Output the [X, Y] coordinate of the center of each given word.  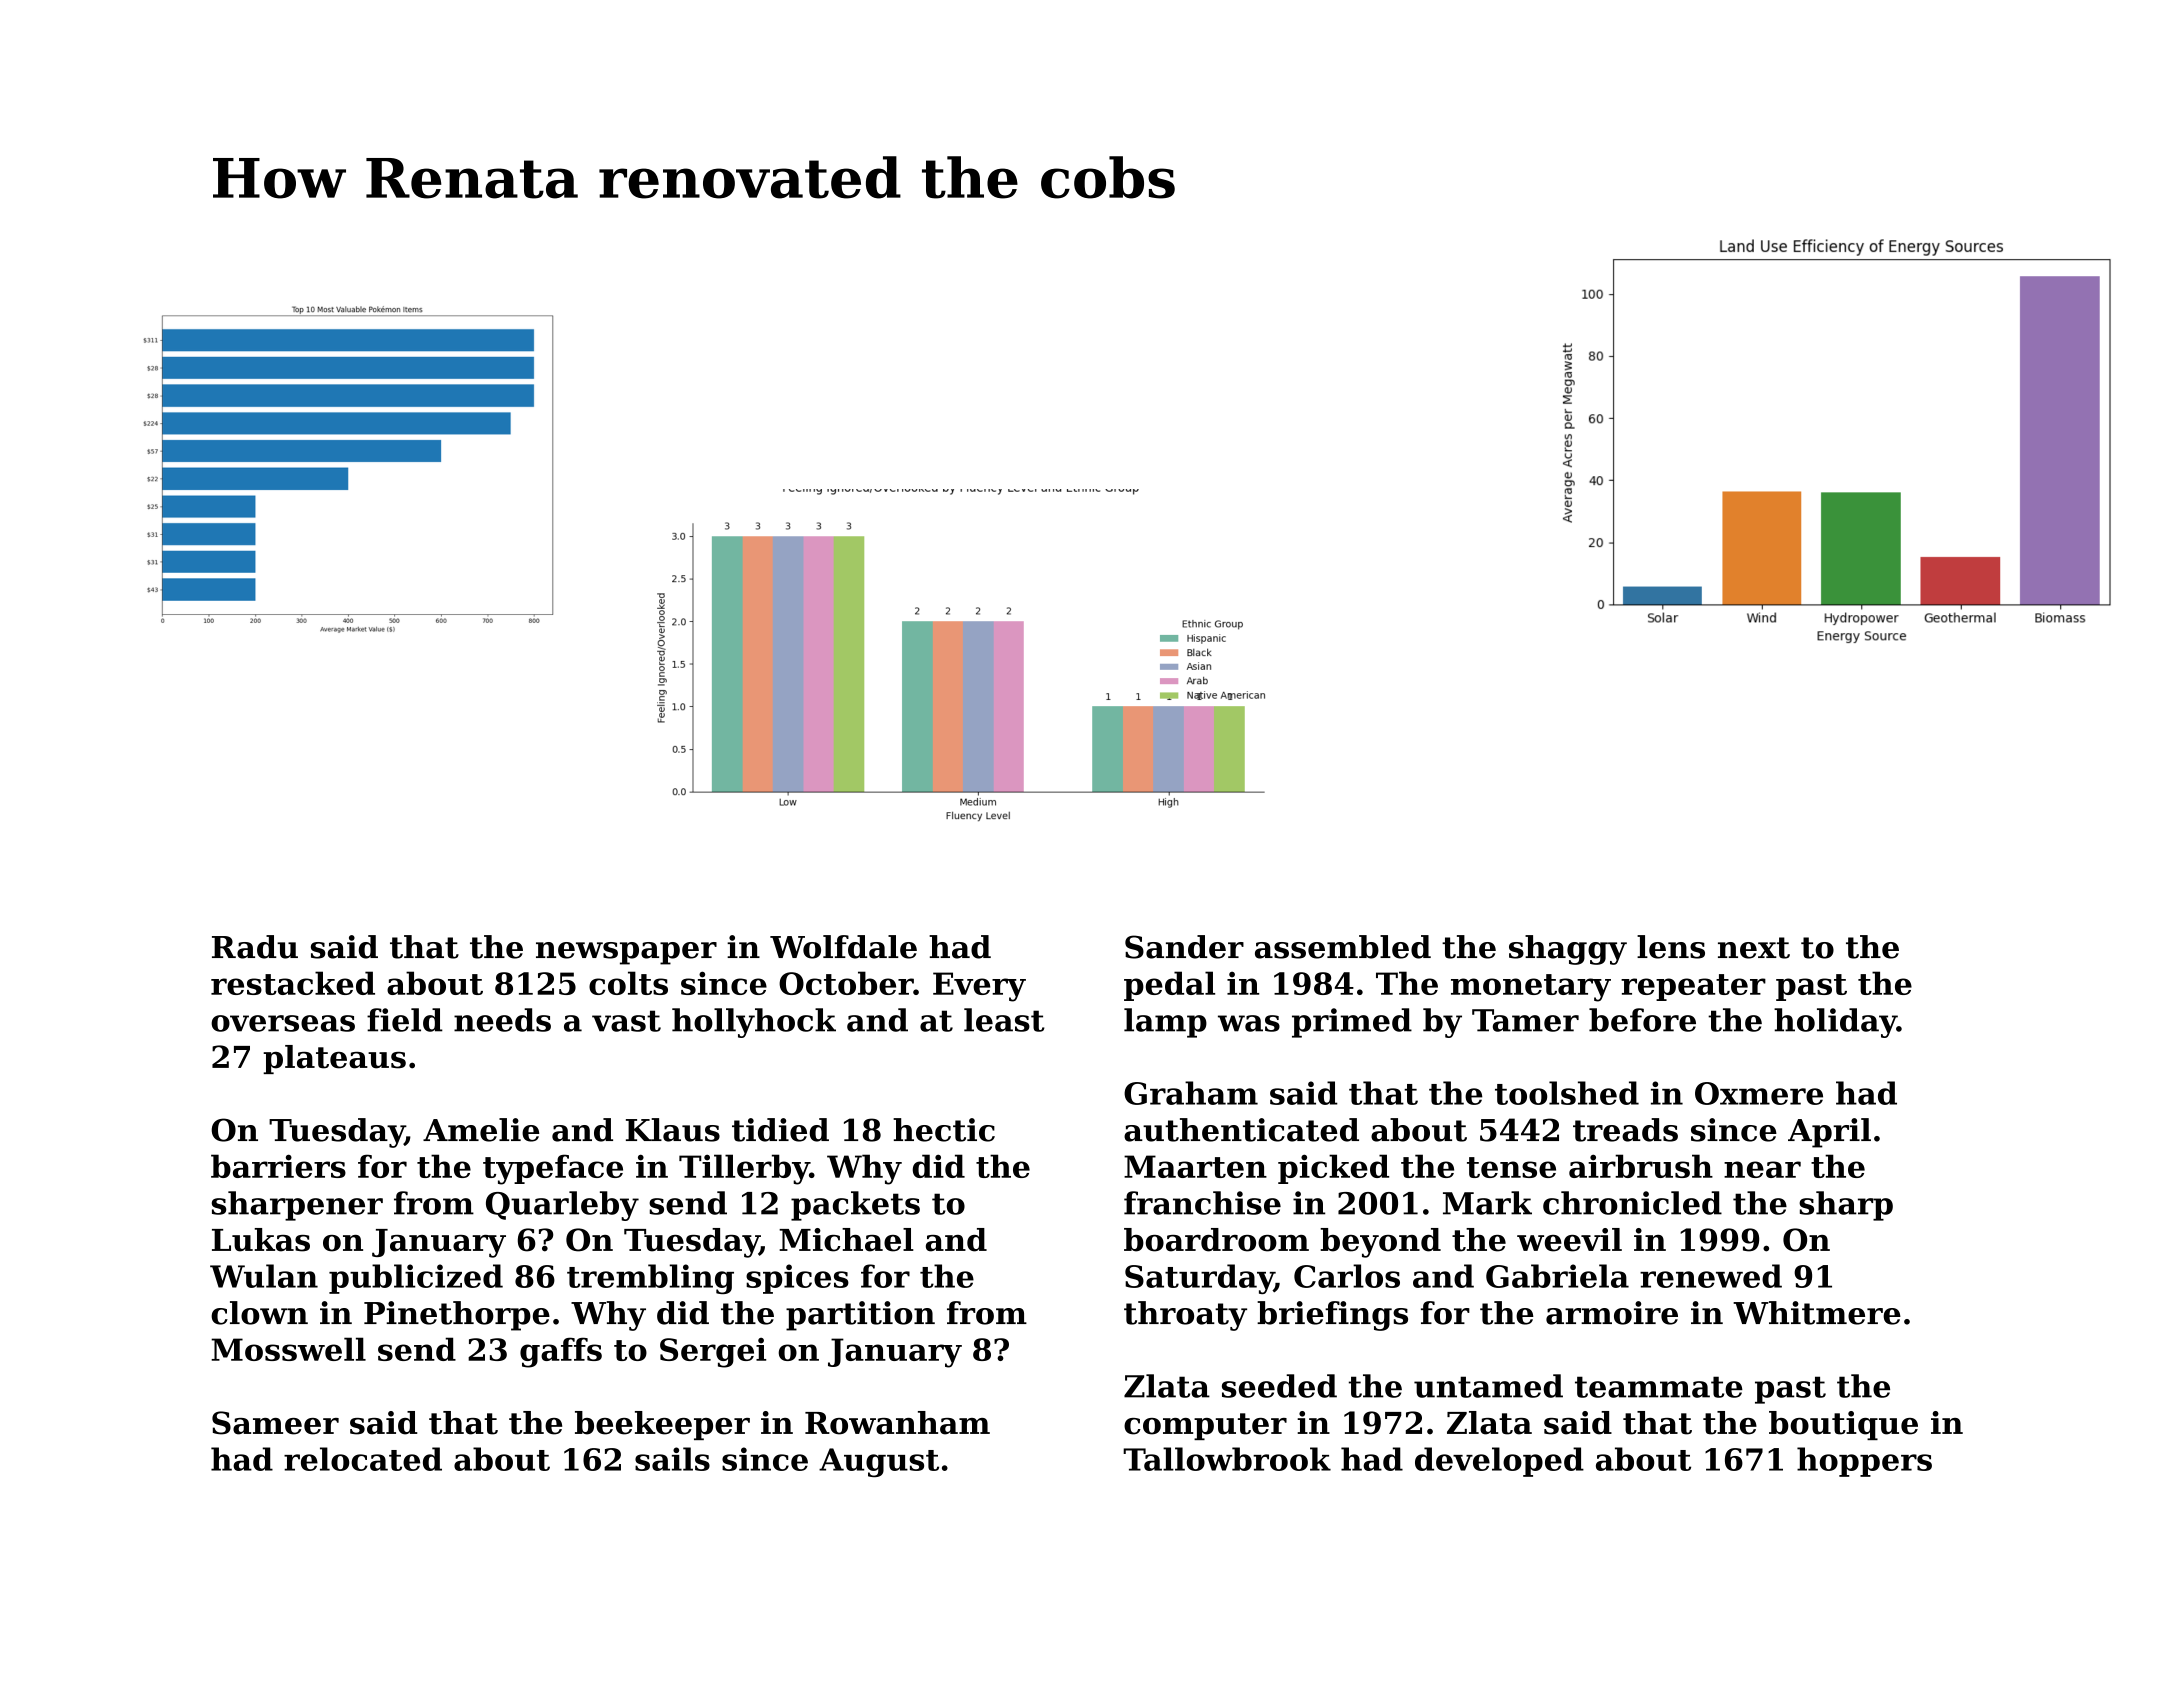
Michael [846, 1240]
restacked [293, 983]
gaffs [561, 1352]
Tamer [1525, 1020]
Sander [1184, 947]
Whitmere [1817, 1313]
